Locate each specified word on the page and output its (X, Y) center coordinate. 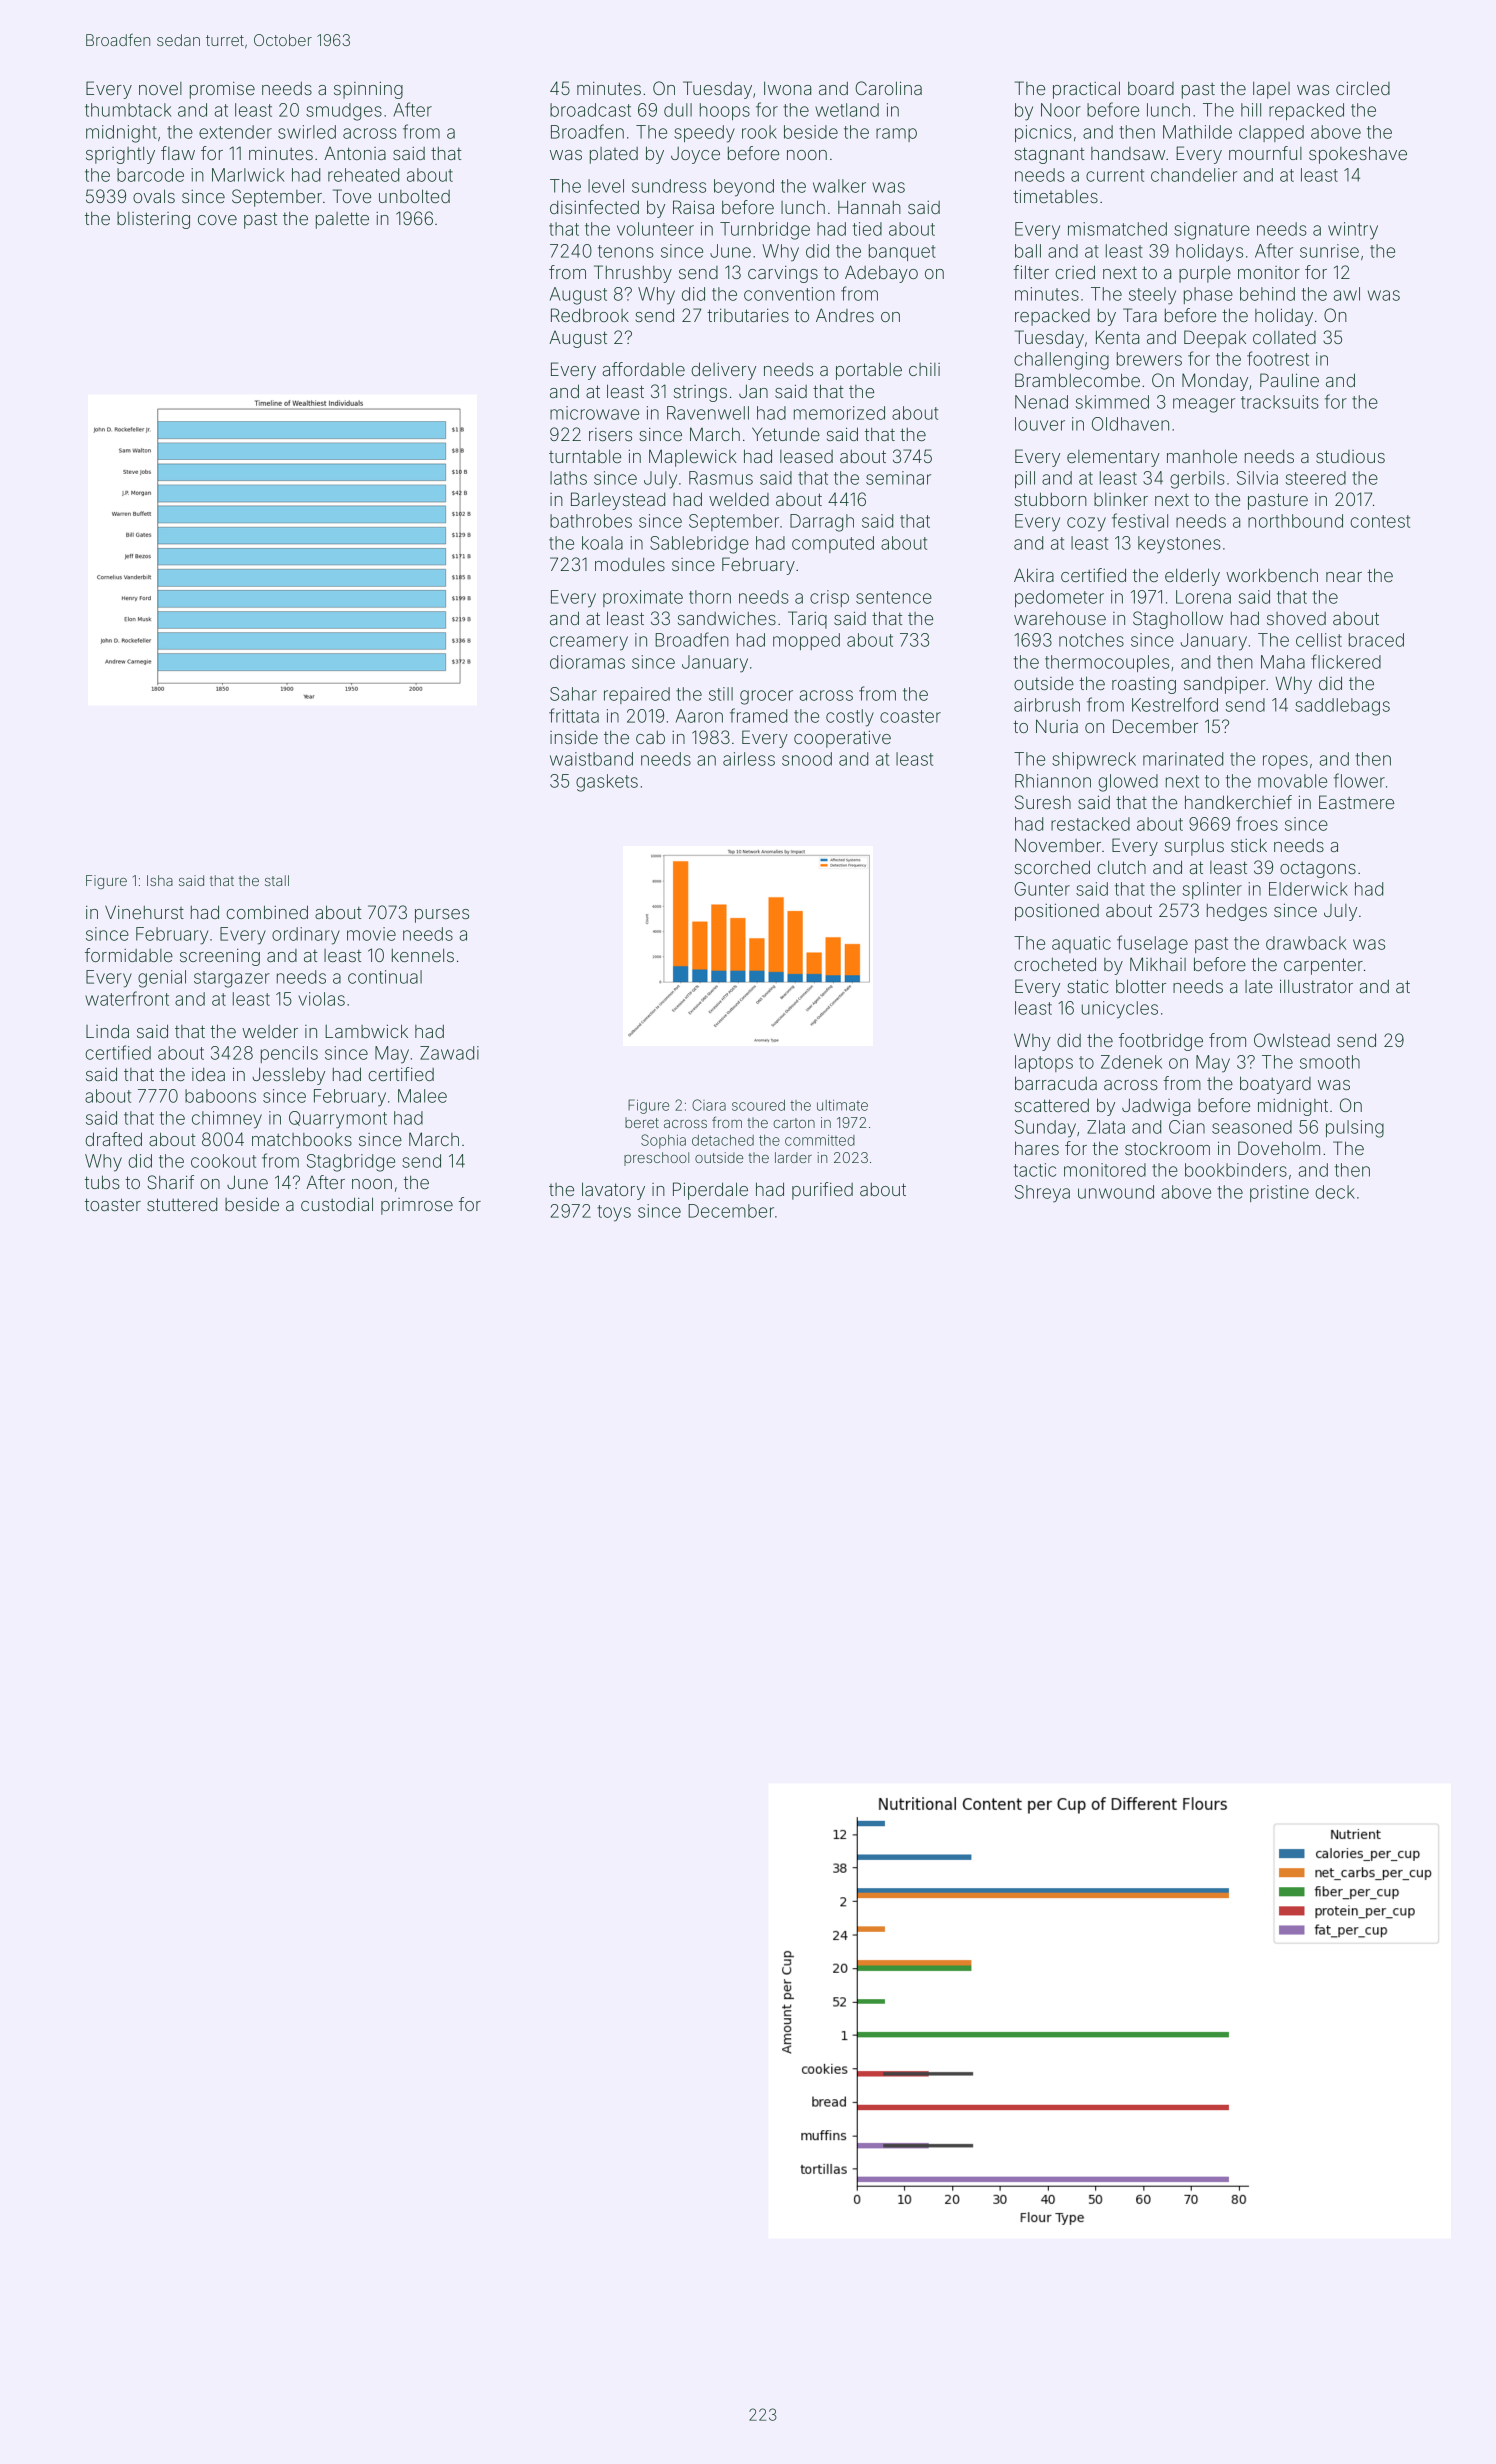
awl (1347, 294)
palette (342, 220)
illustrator (1316, 986)
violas (321, 999)
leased (806, 456)
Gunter (1042, 889)
